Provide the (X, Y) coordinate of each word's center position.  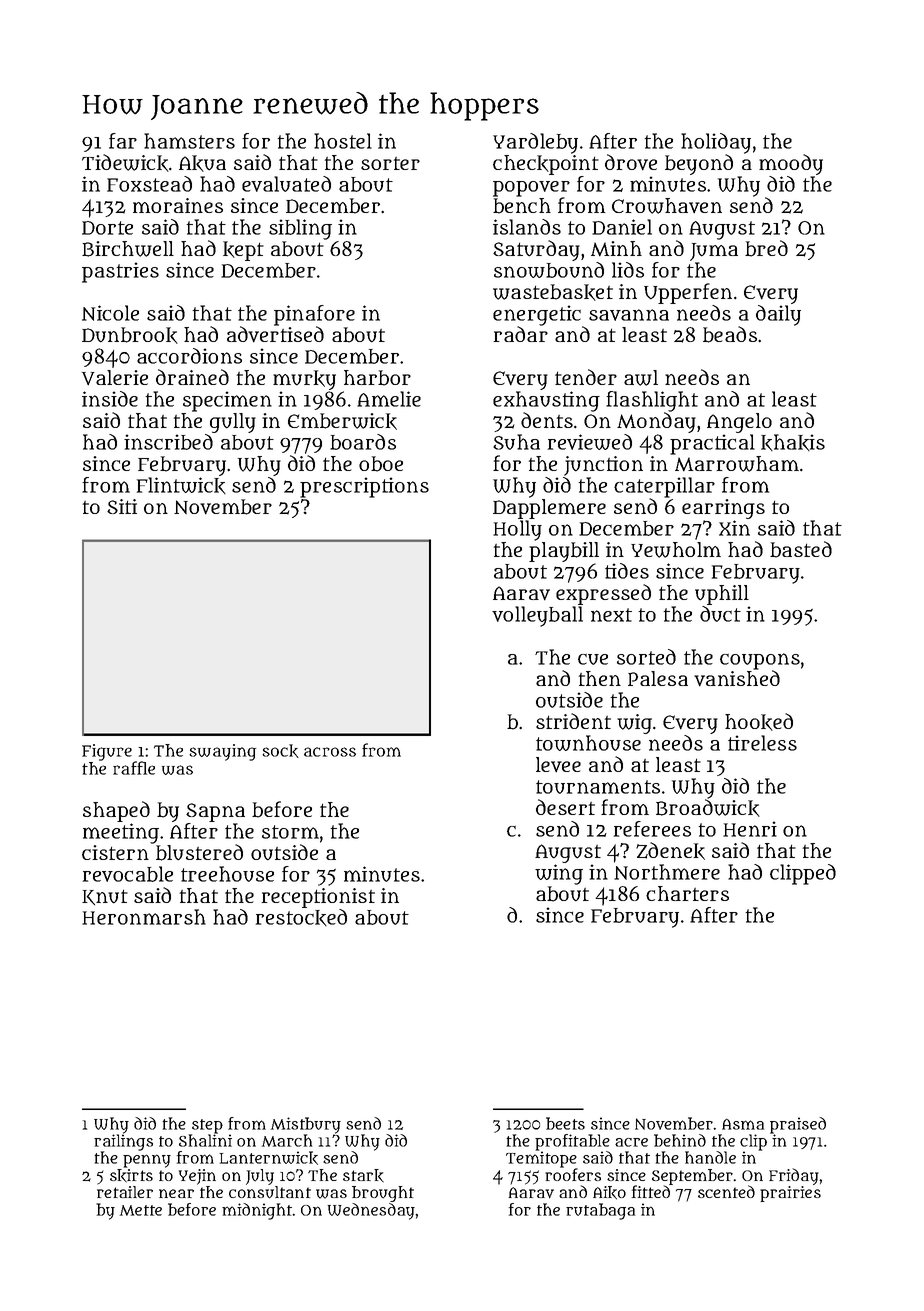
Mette (141, 1210)
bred (766, 248)
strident (573, 721)
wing (559, 874)
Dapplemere (549, 509)
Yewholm (676, 550)
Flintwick (181, 485)
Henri (750, 829)
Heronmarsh (144, 917)
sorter (390, 163)
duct (720, 614)
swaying (222, 752)
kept (243, 251)
